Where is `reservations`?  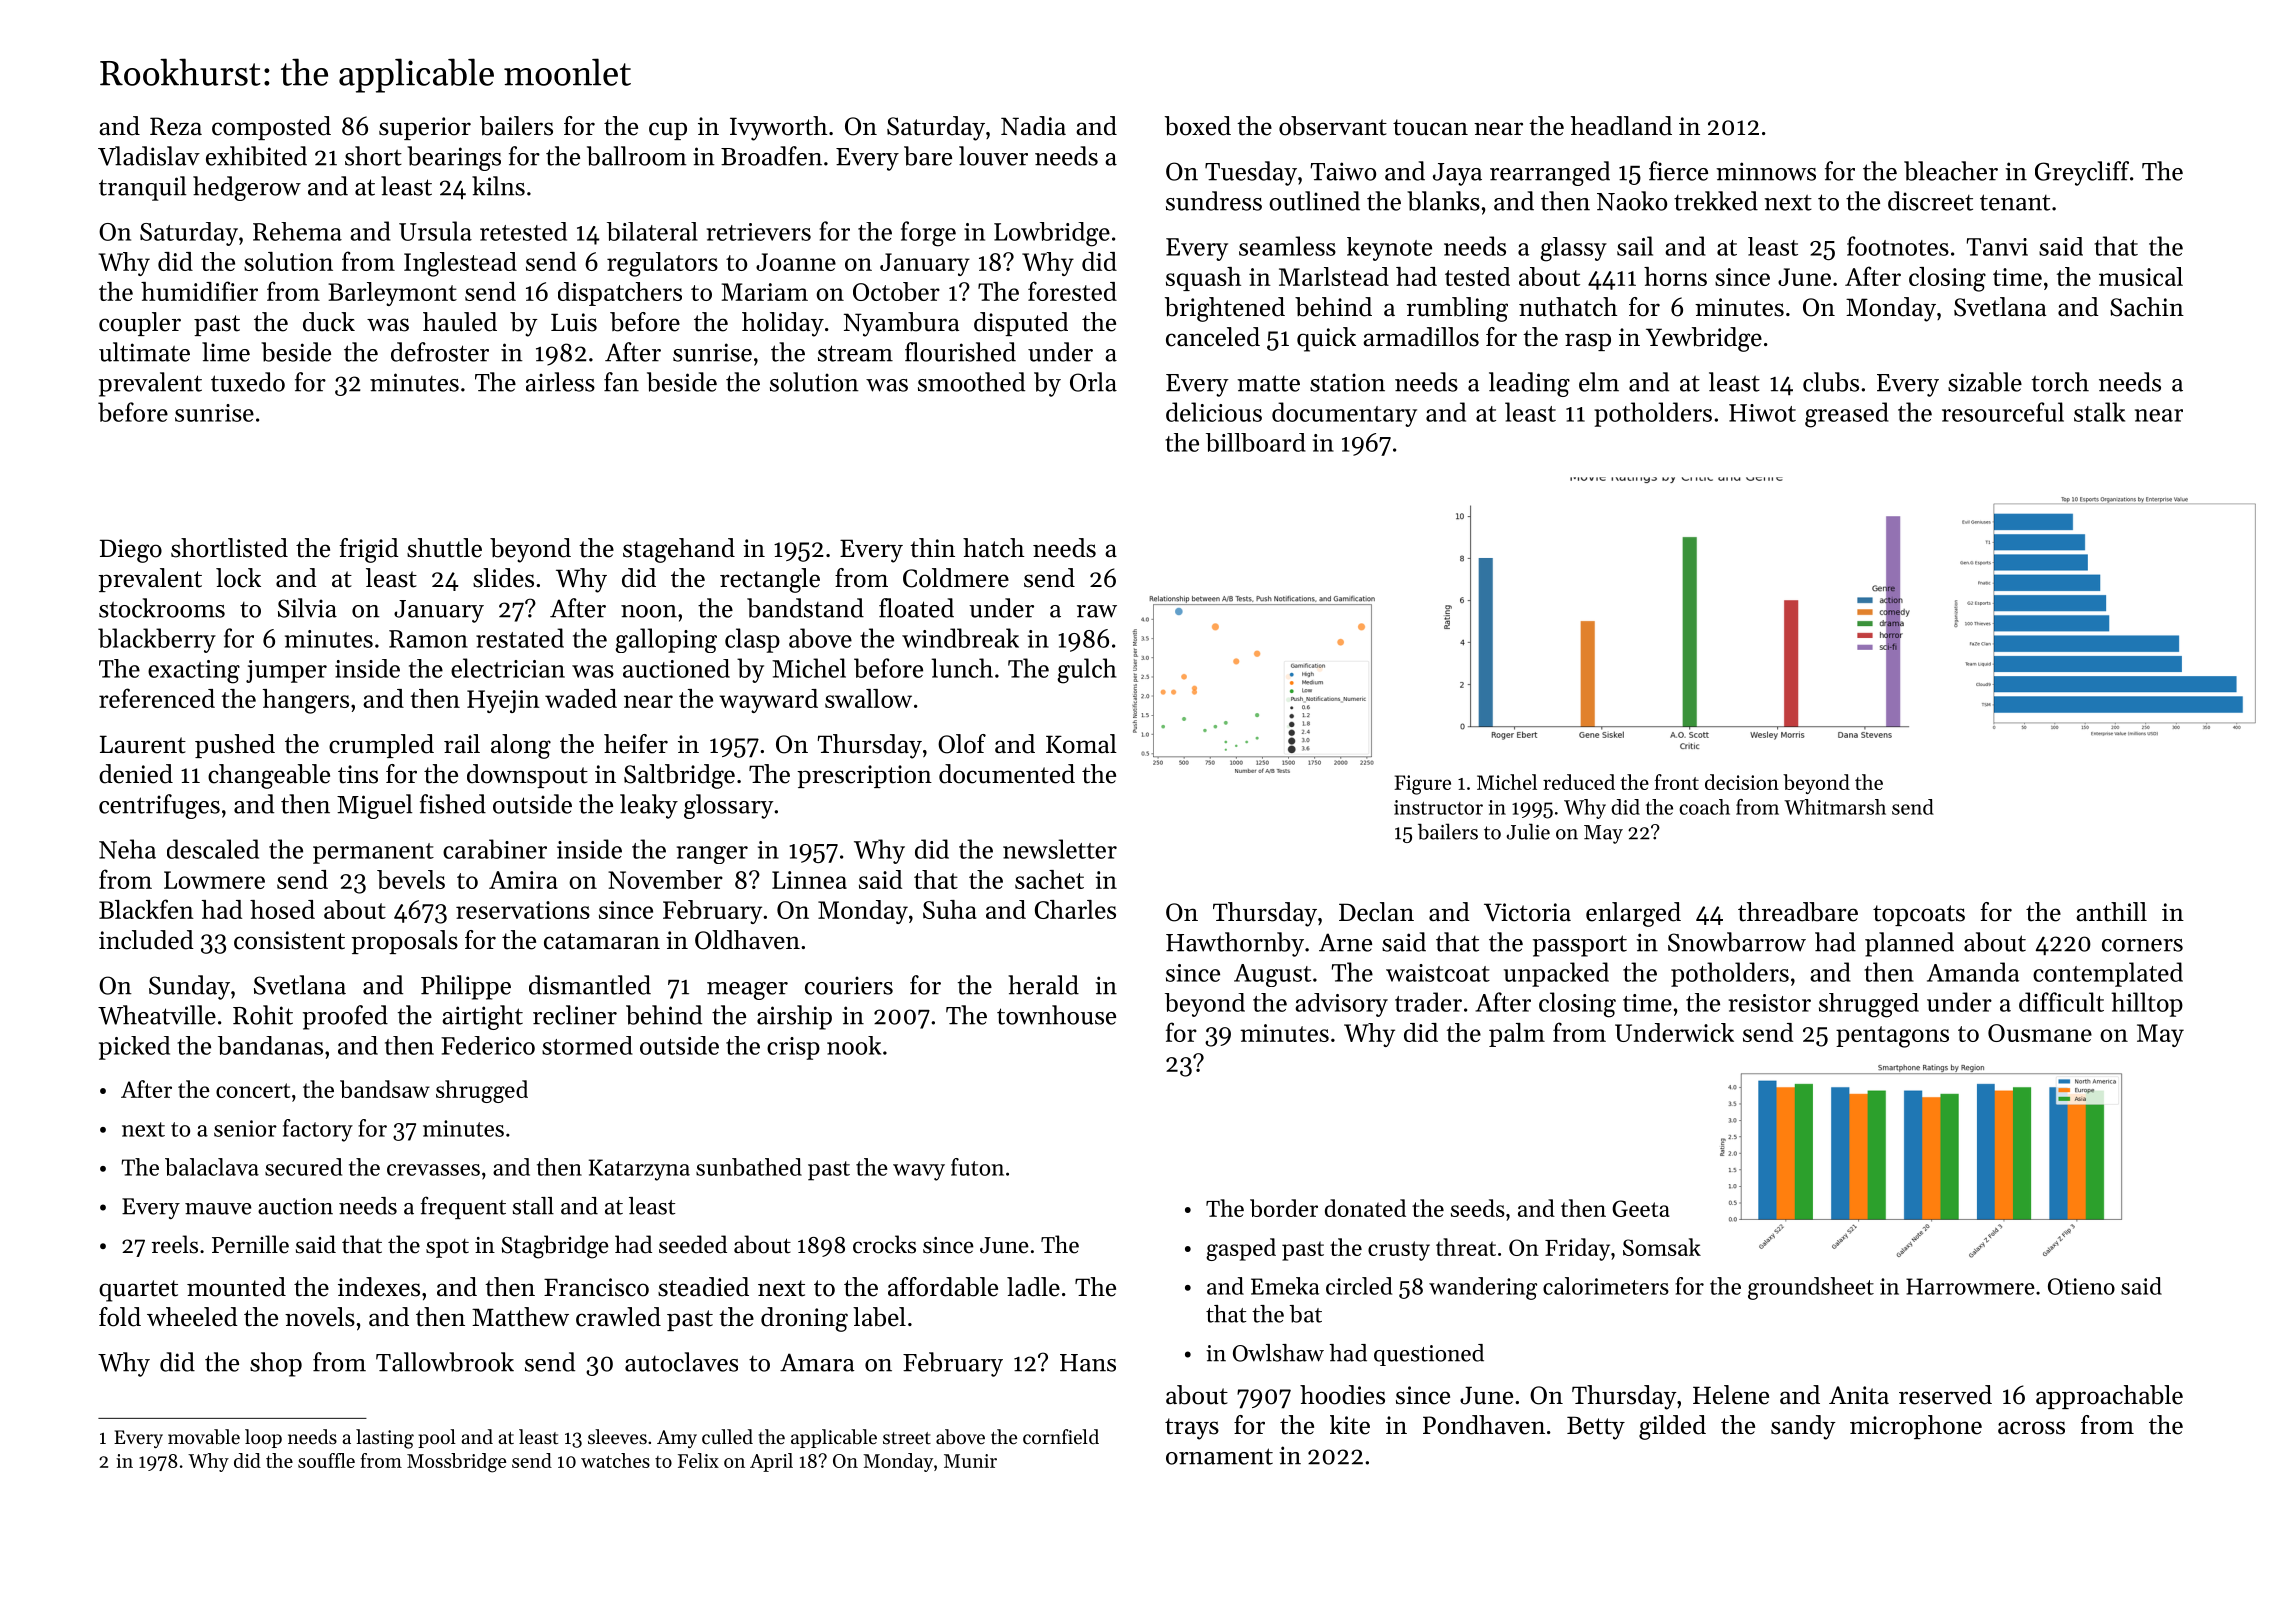 reservations is located at coordinates (523, 910).
